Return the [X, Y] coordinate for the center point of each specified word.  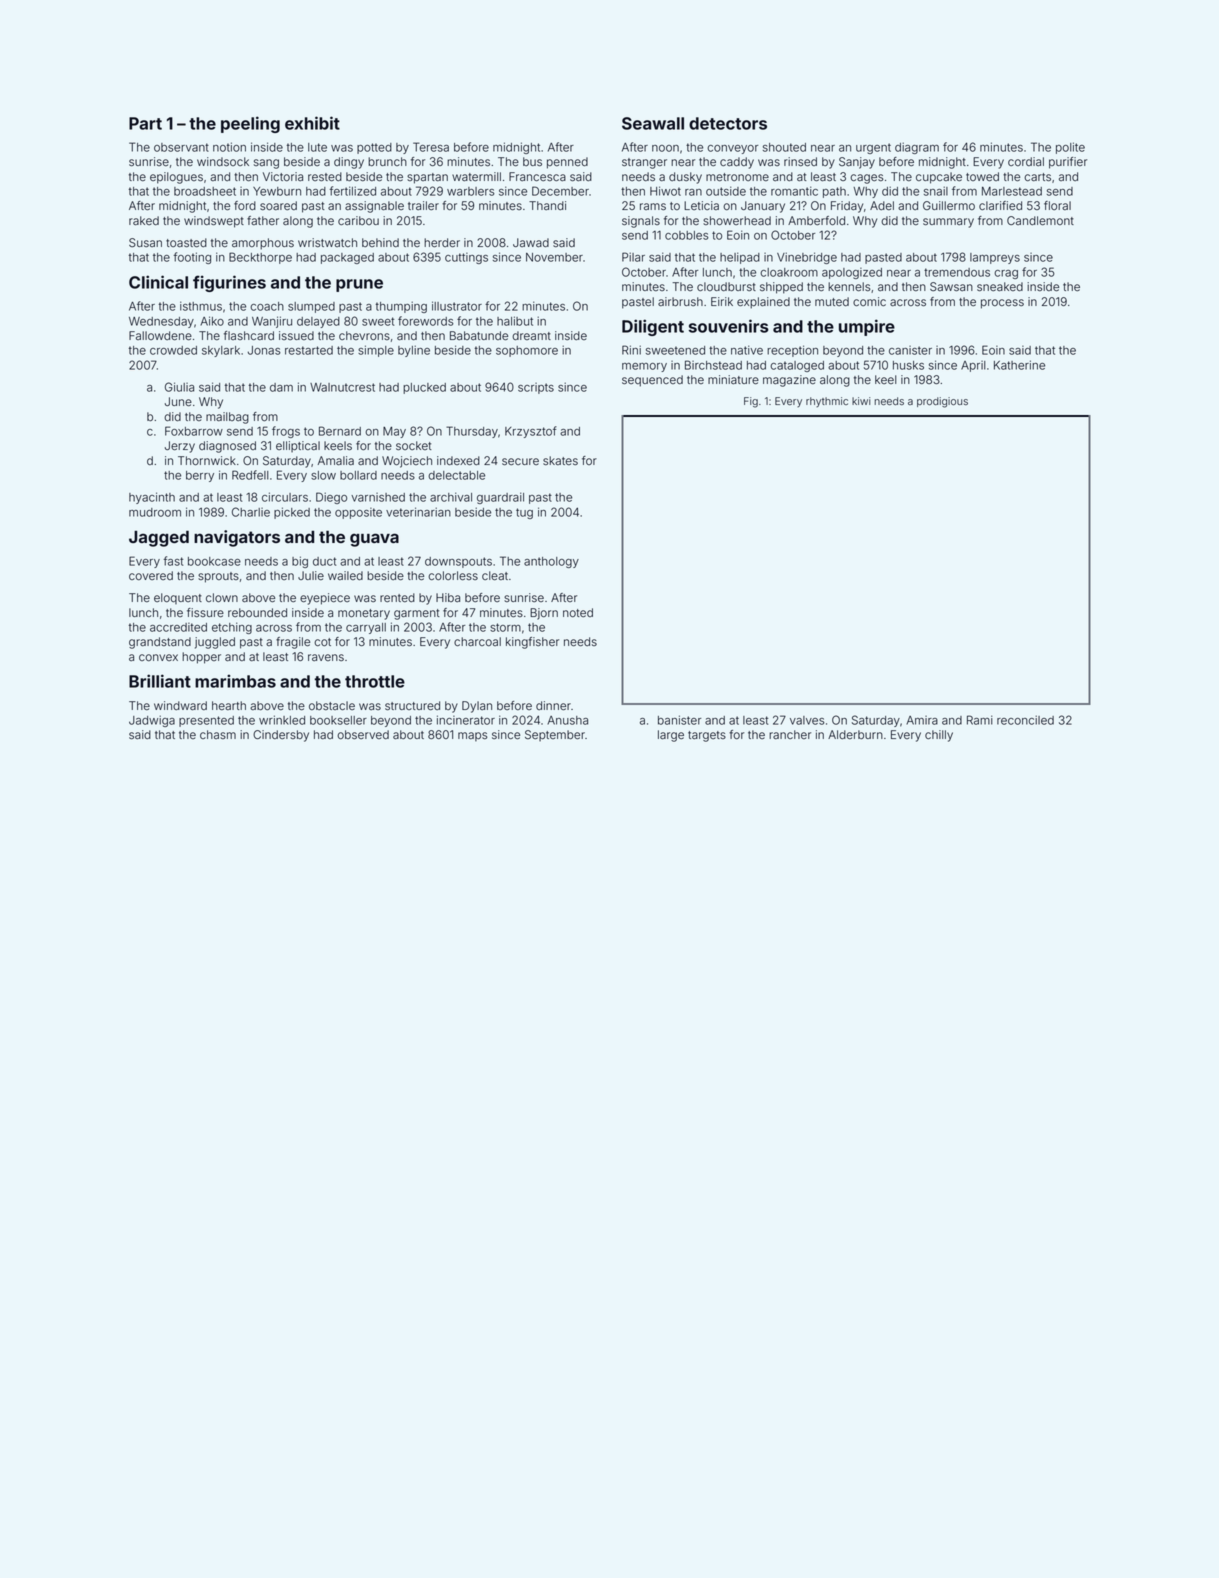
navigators [237, 538]
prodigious [942, 402]
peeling [250, 124]
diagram [917, 148]
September [555, 735]
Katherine [1019, 365]
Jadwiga [152, 721]
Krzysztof [531, 432]
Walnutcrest [342, 387]
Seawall [653, 123]
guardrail [500, 498]
